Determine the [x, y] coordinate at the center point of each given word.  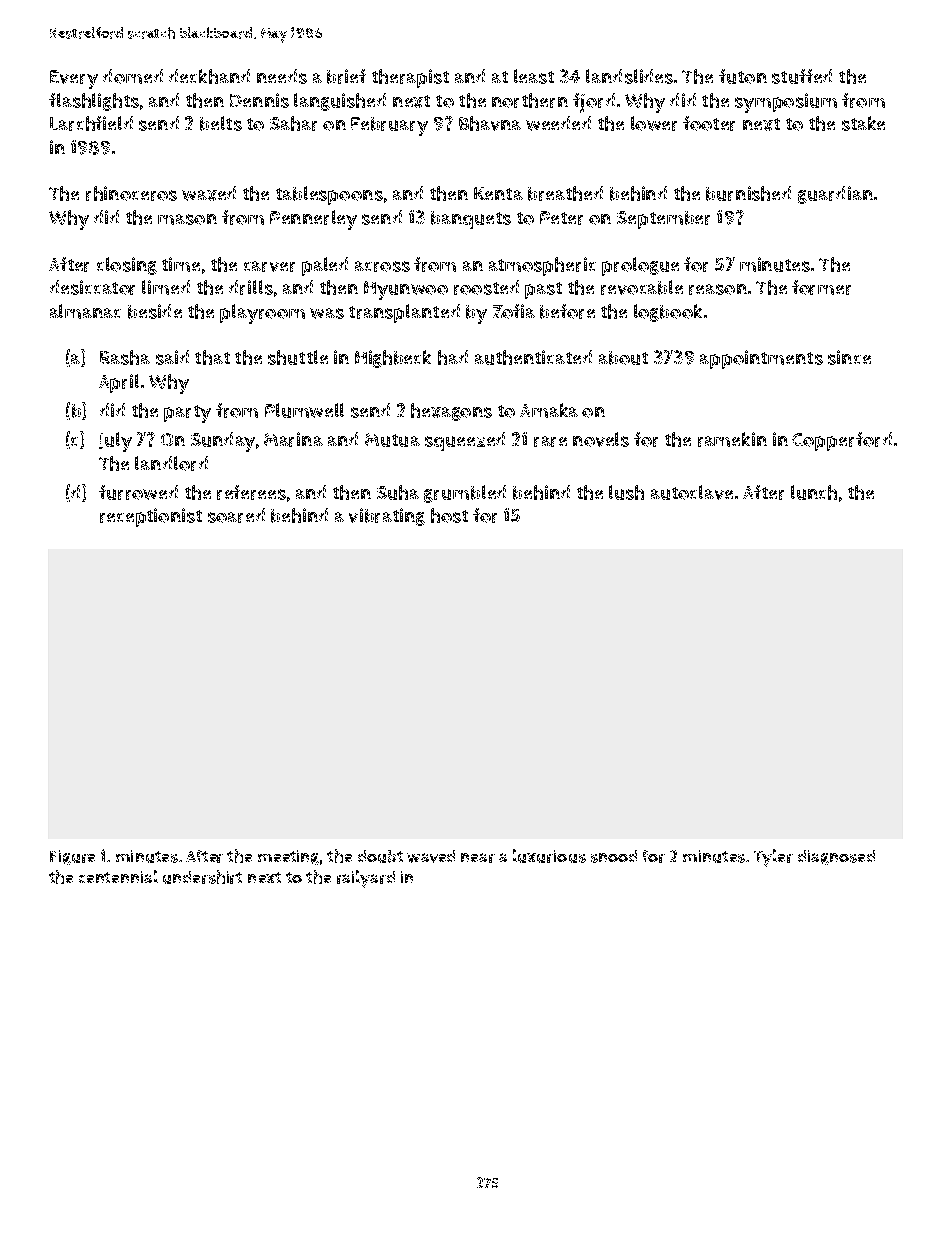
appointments [761, 359]
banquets [471, 220]
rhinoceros [131, 193]
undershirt [202, 877]
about [623, 358]
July [115, 442]
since [849, 357]
